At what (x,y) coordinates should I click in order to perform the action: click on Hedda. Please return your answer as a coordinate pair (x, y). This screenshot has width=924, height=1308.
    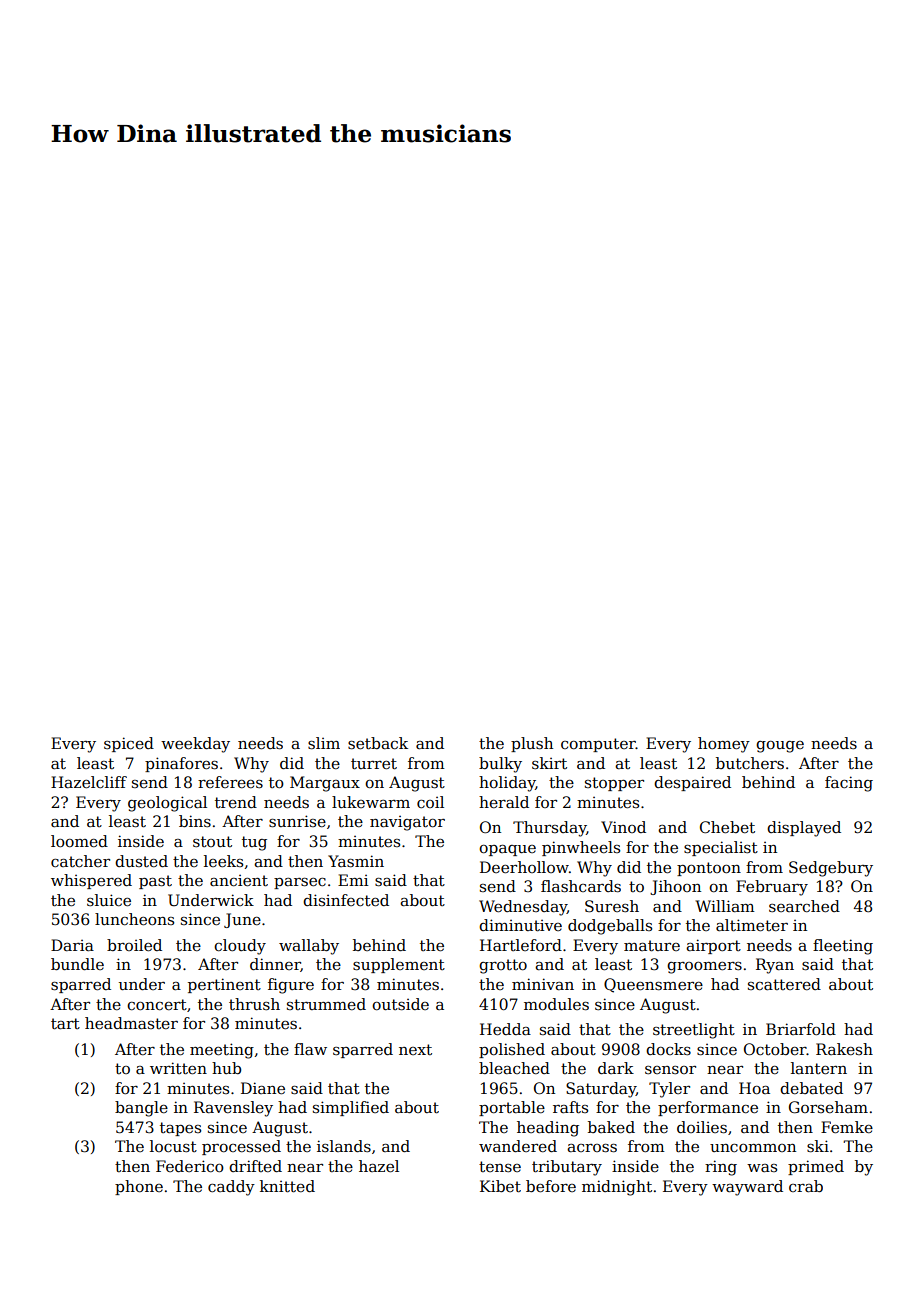
    Looking at the image, I should click on (505, 1029).
